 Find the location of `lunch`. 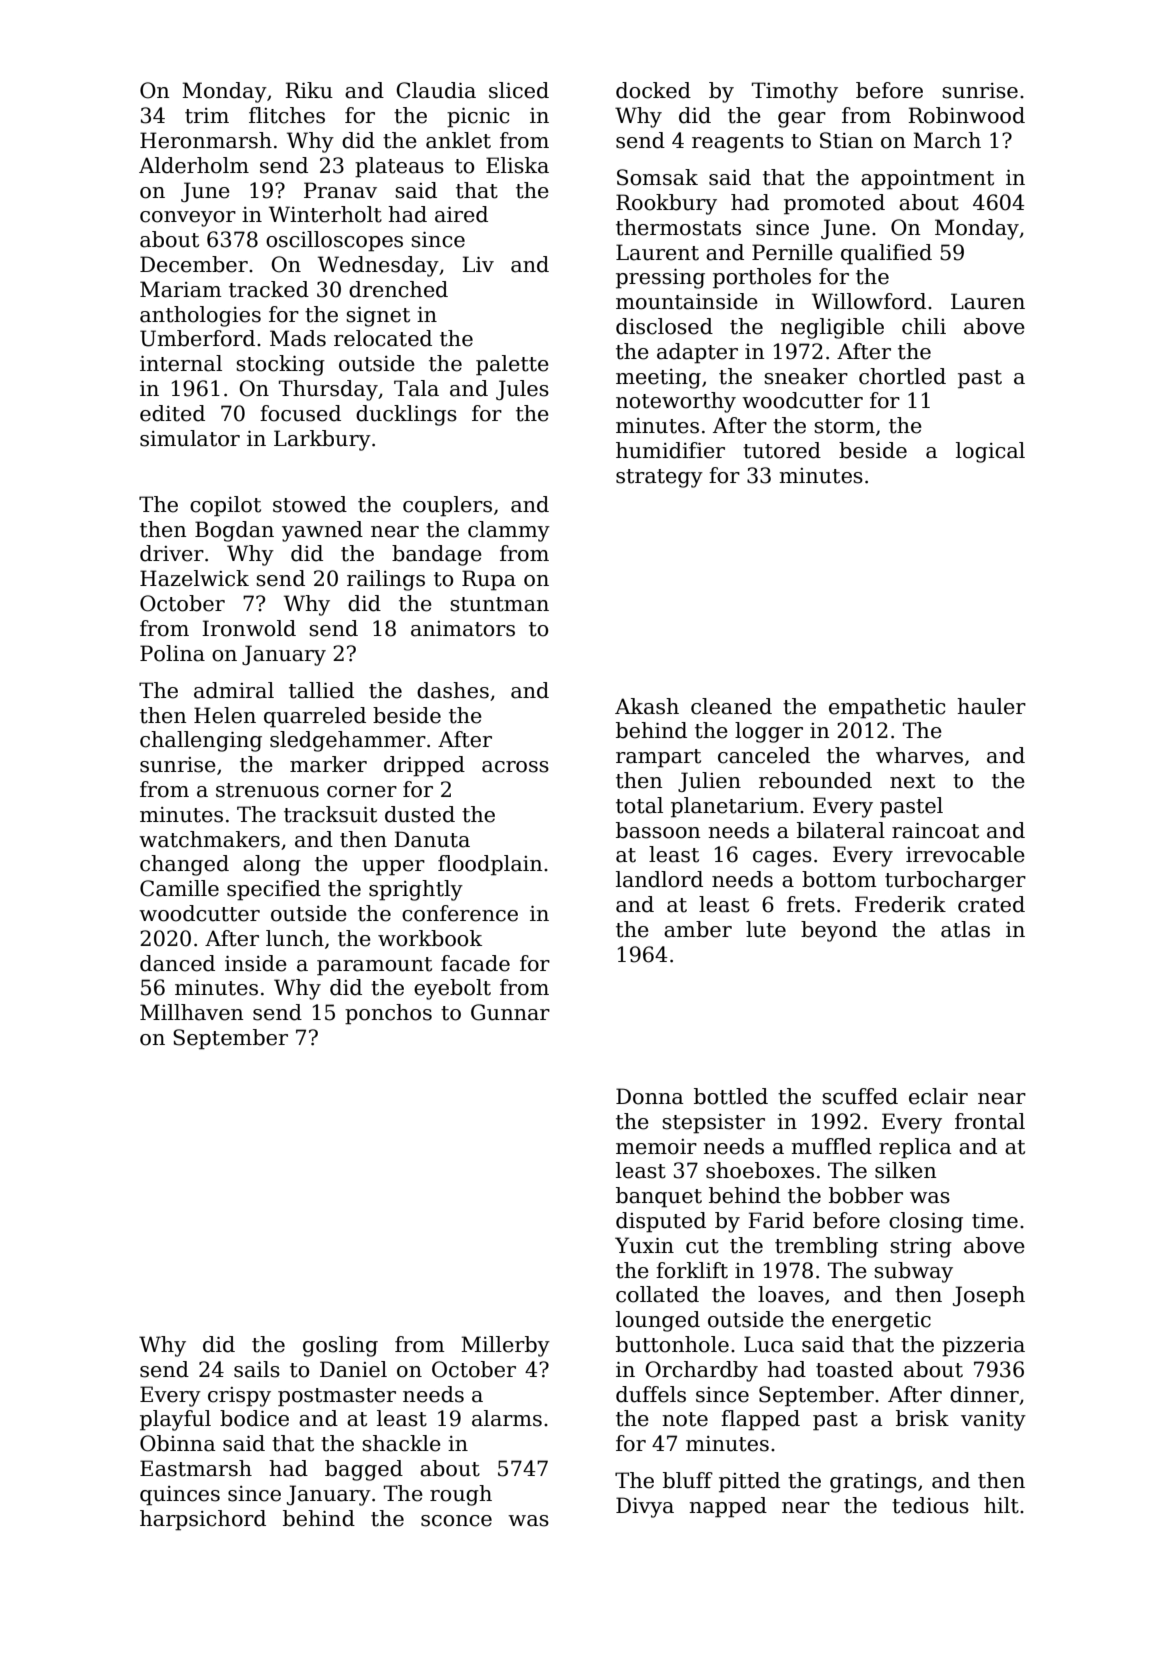

lunch is located at coordinates (295, 938).
